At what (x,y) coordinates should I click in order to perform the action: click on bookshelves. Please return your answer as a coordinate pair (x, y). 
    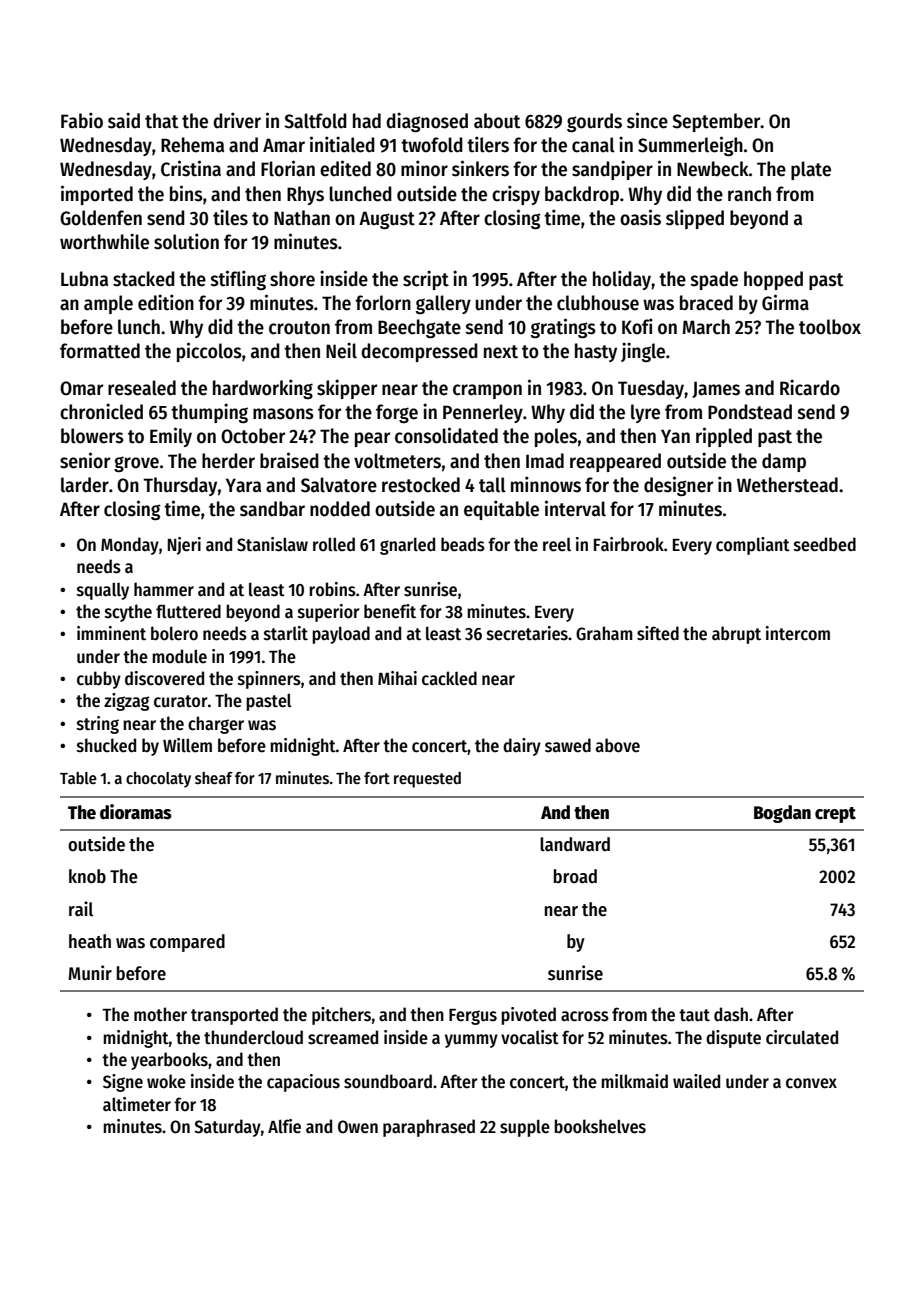
    Looking at the image, I should click on (600, 1126).
